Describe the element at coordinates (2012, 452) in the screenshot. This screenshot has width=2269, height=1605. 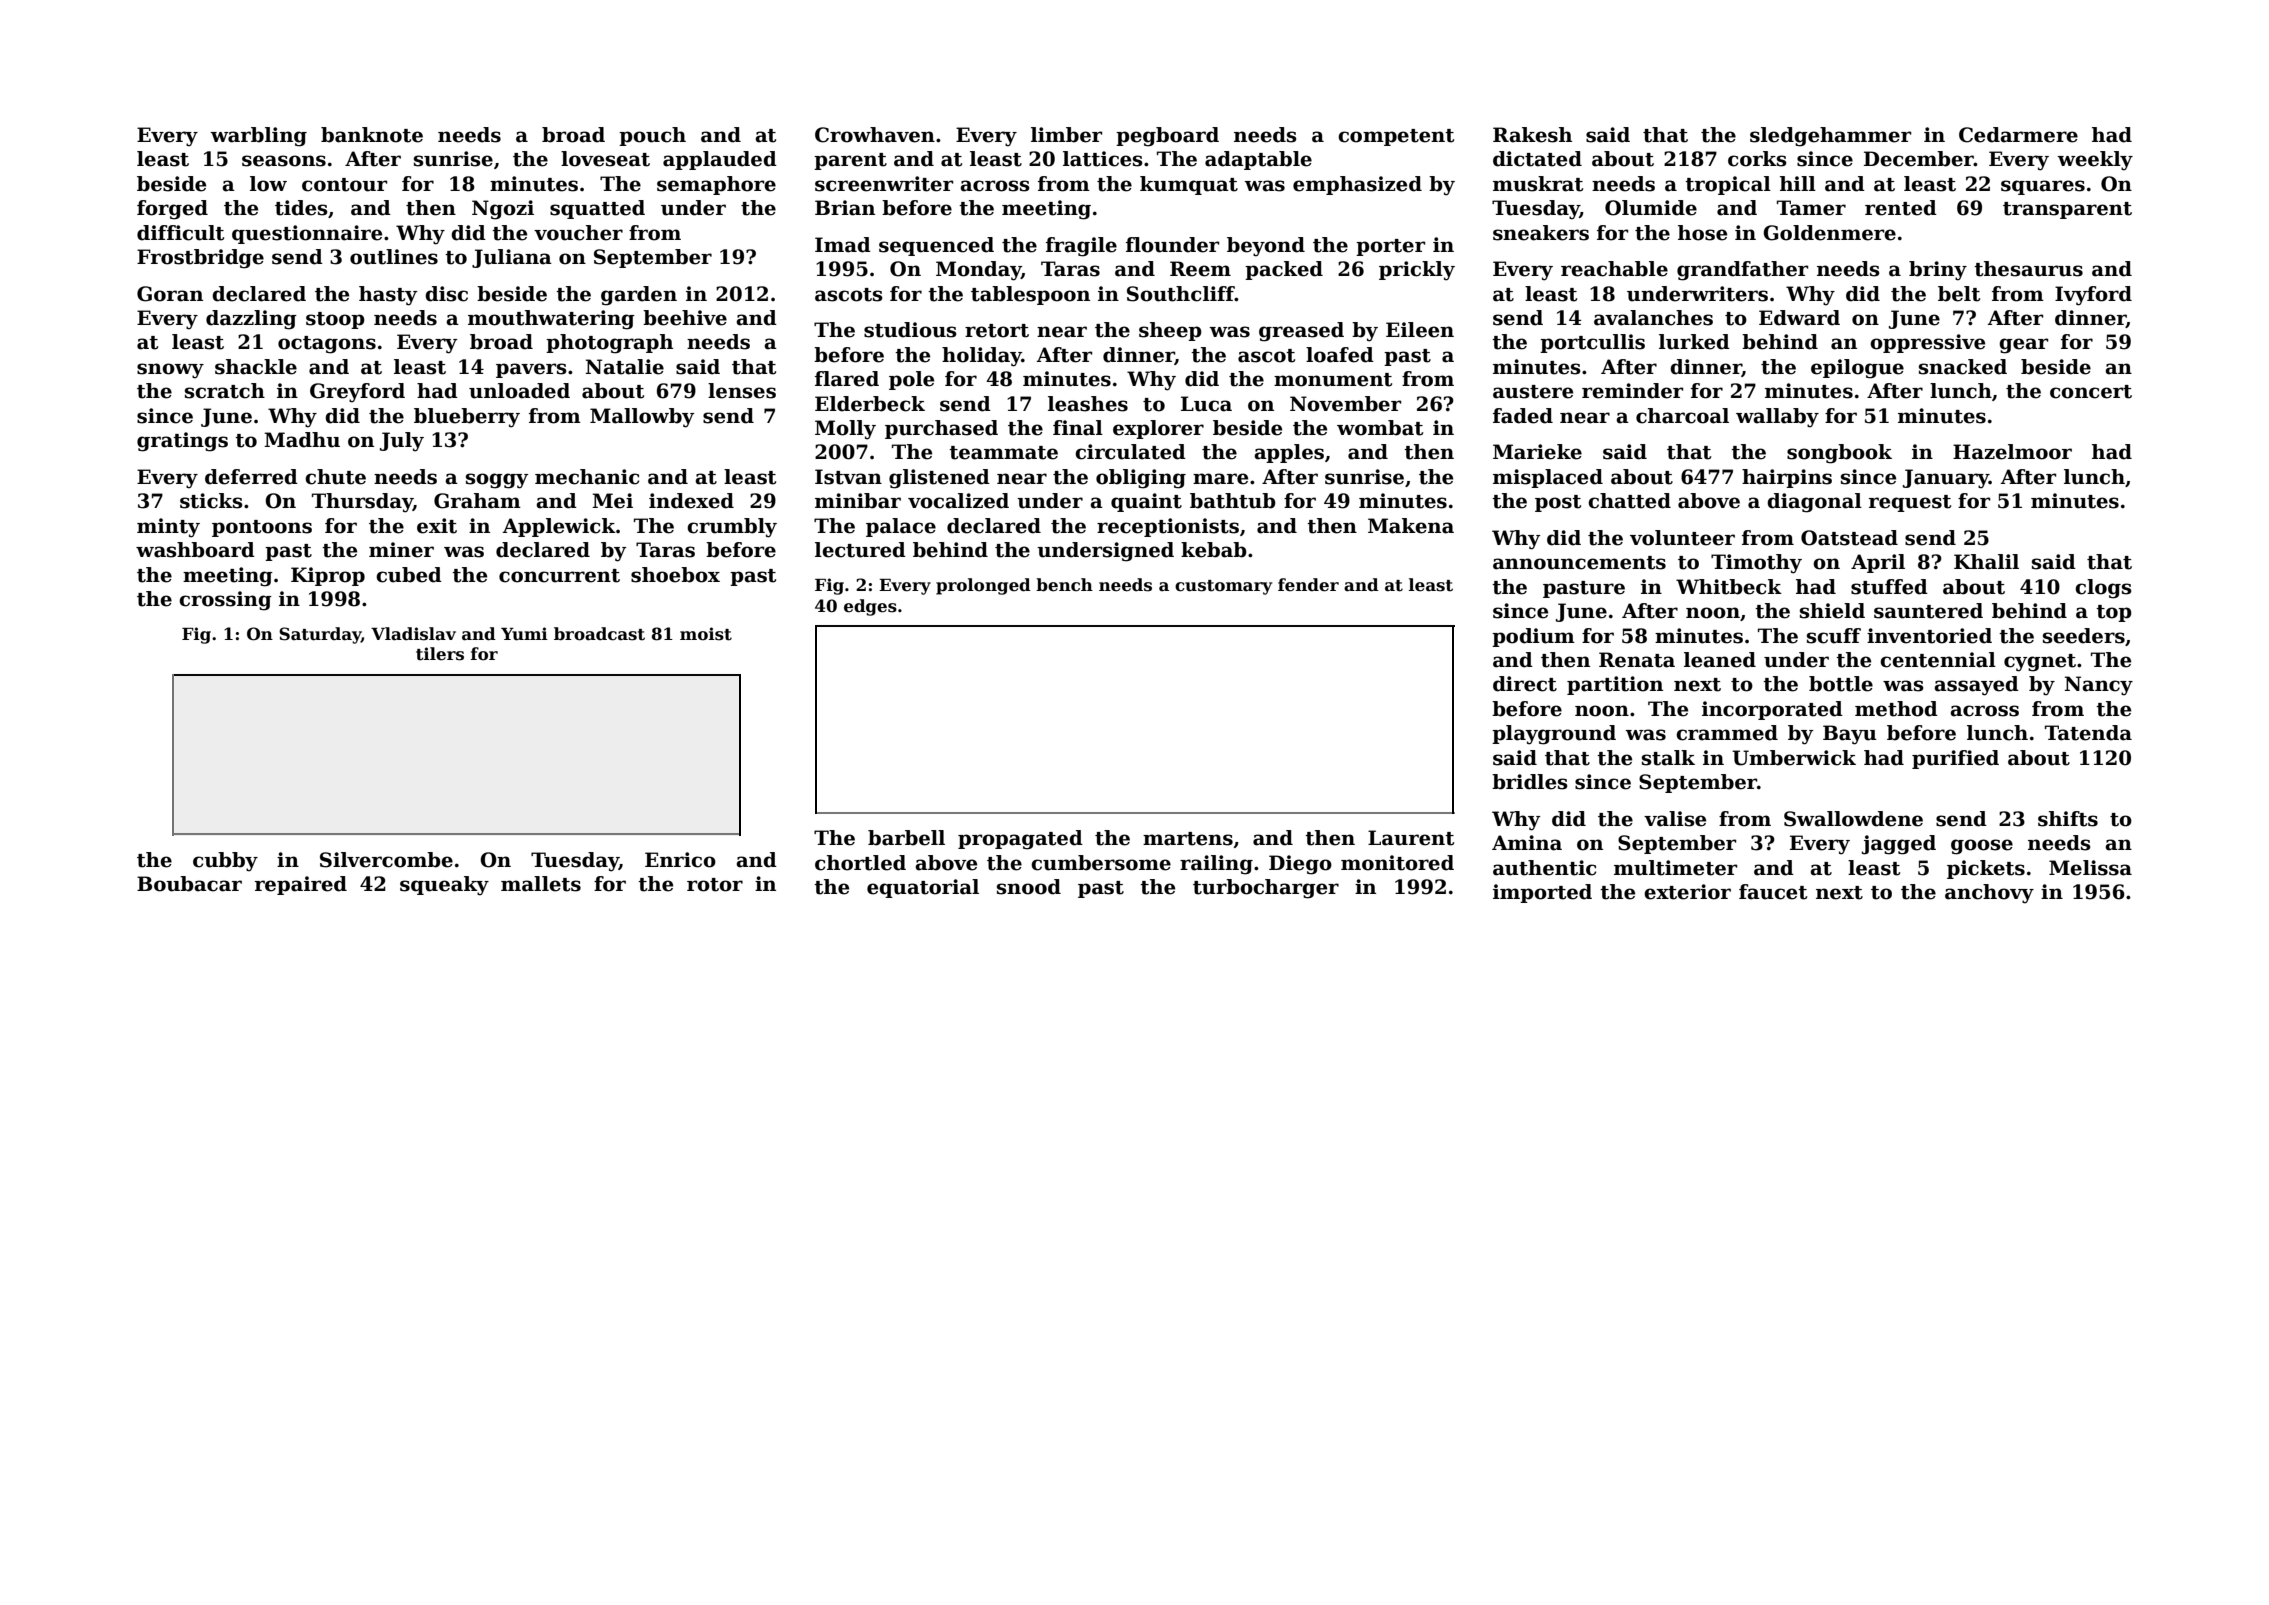
I see `Hazelmoor` at that location.
